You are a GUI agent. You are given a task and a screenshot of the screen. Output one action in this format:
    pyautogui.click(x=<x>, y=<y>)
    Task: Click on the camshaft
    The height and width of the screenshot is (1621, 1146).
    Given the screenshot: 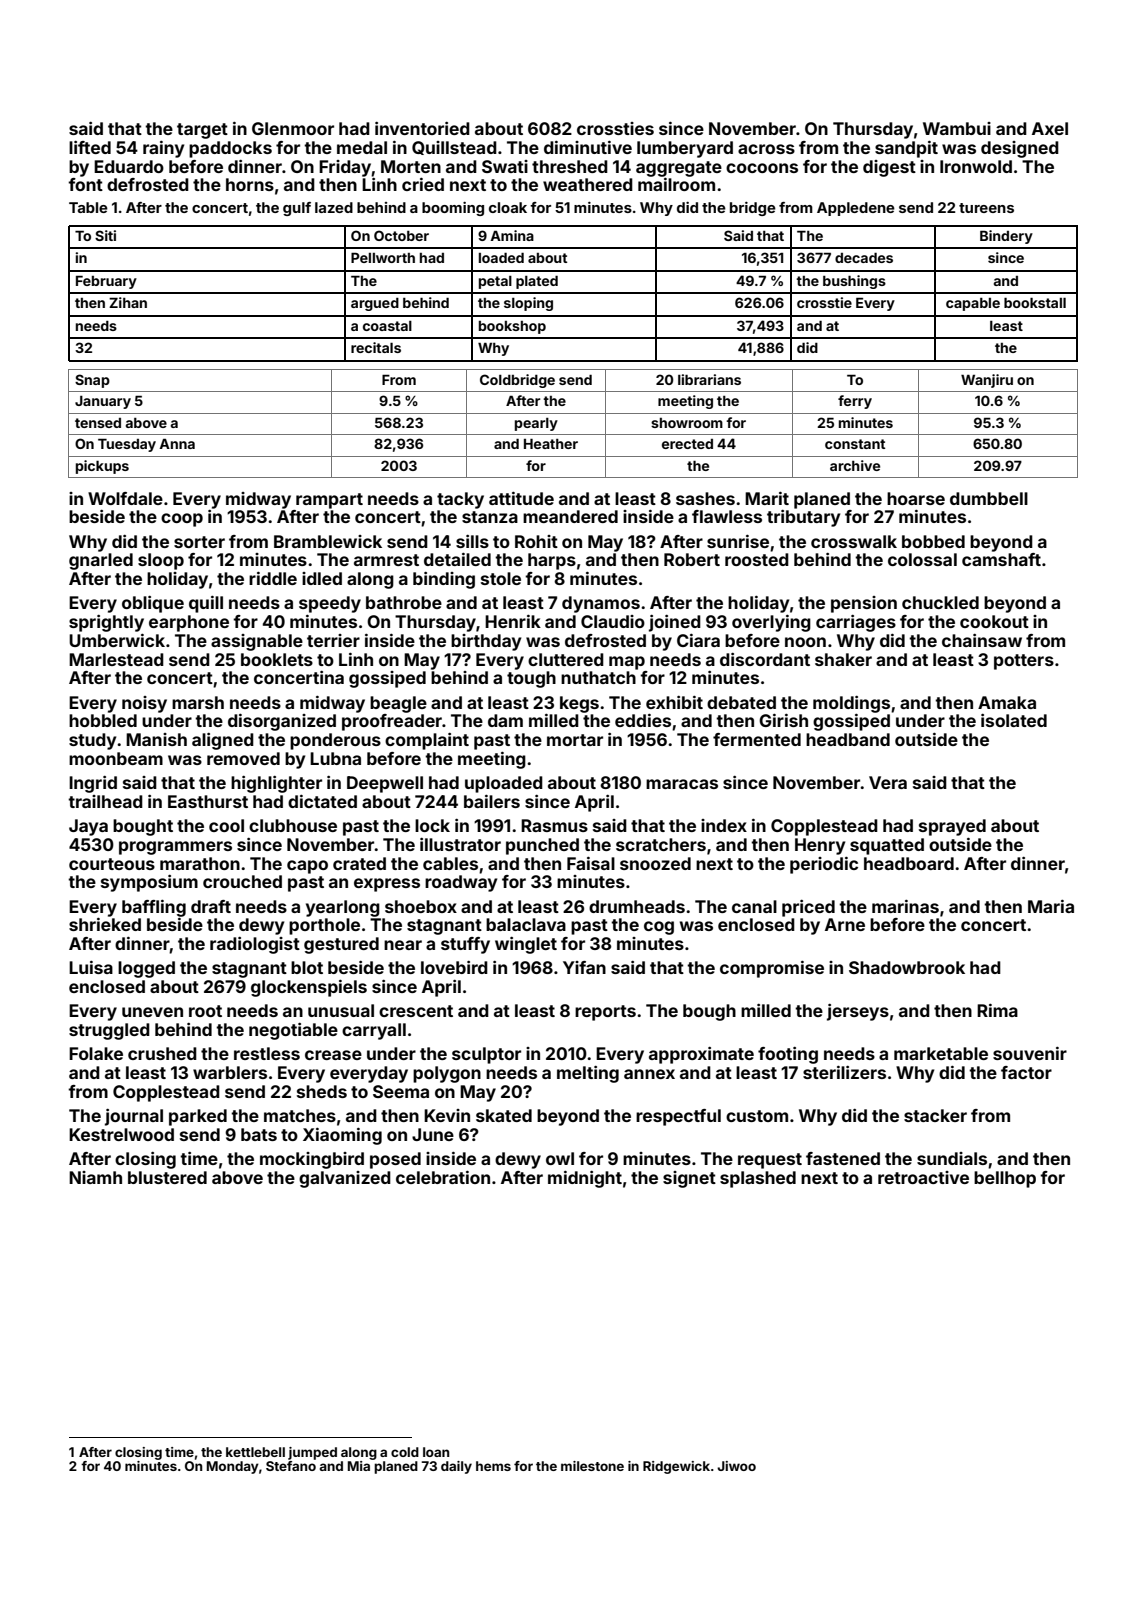 What is the action you would take?
    pyautogui.click(x=1001, y=559)
